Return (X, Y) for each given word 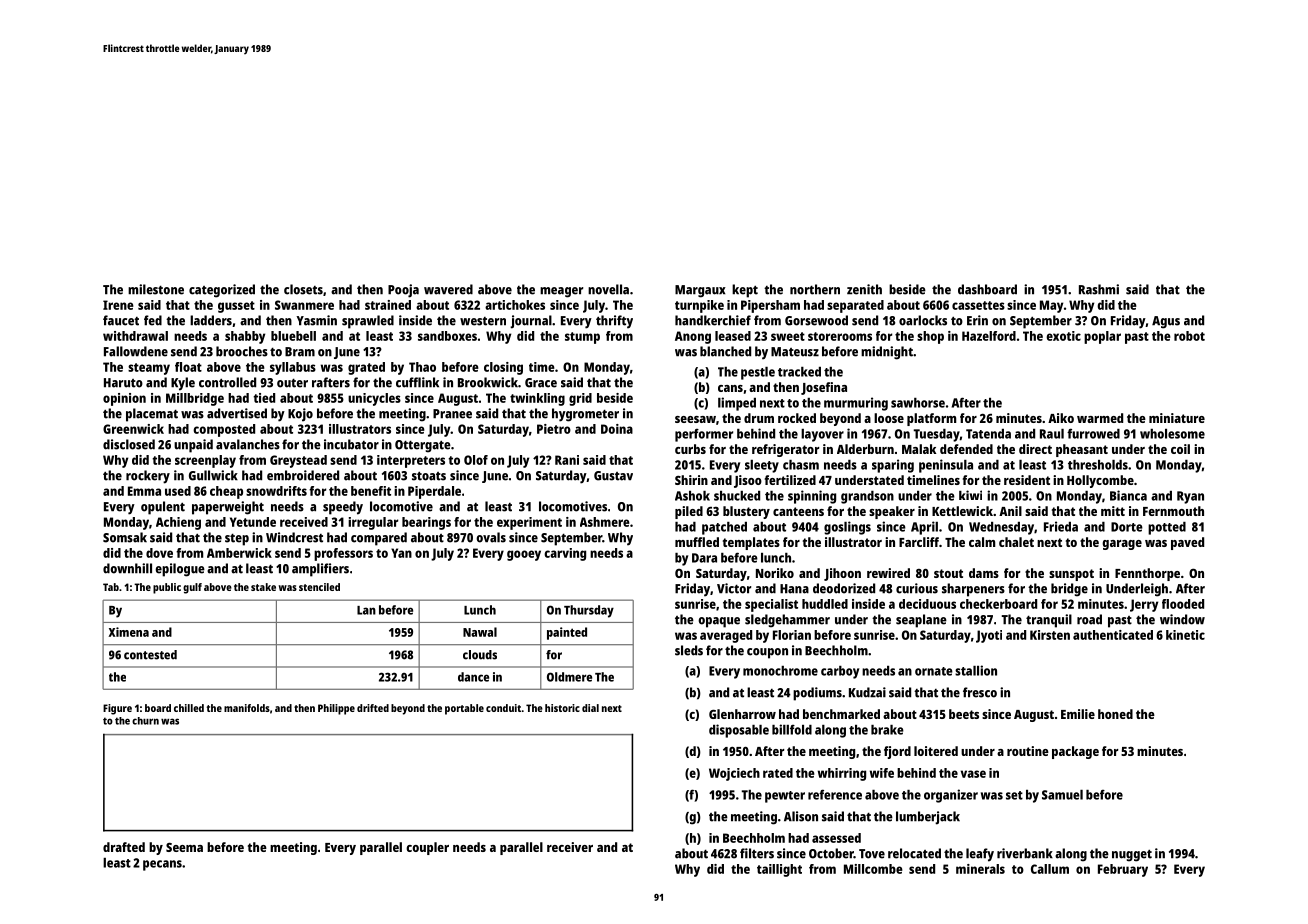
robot (1189, 336)
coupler (427, 848)
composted (224, 430)
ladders (211, 320)
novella (608, 289)
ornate (934, 671)
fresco (980, 692)
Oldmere (569, 677)
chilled (189, 708)
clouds (480, 655)
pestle (758, 373)
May (1051, 306)
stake (263, 587)
